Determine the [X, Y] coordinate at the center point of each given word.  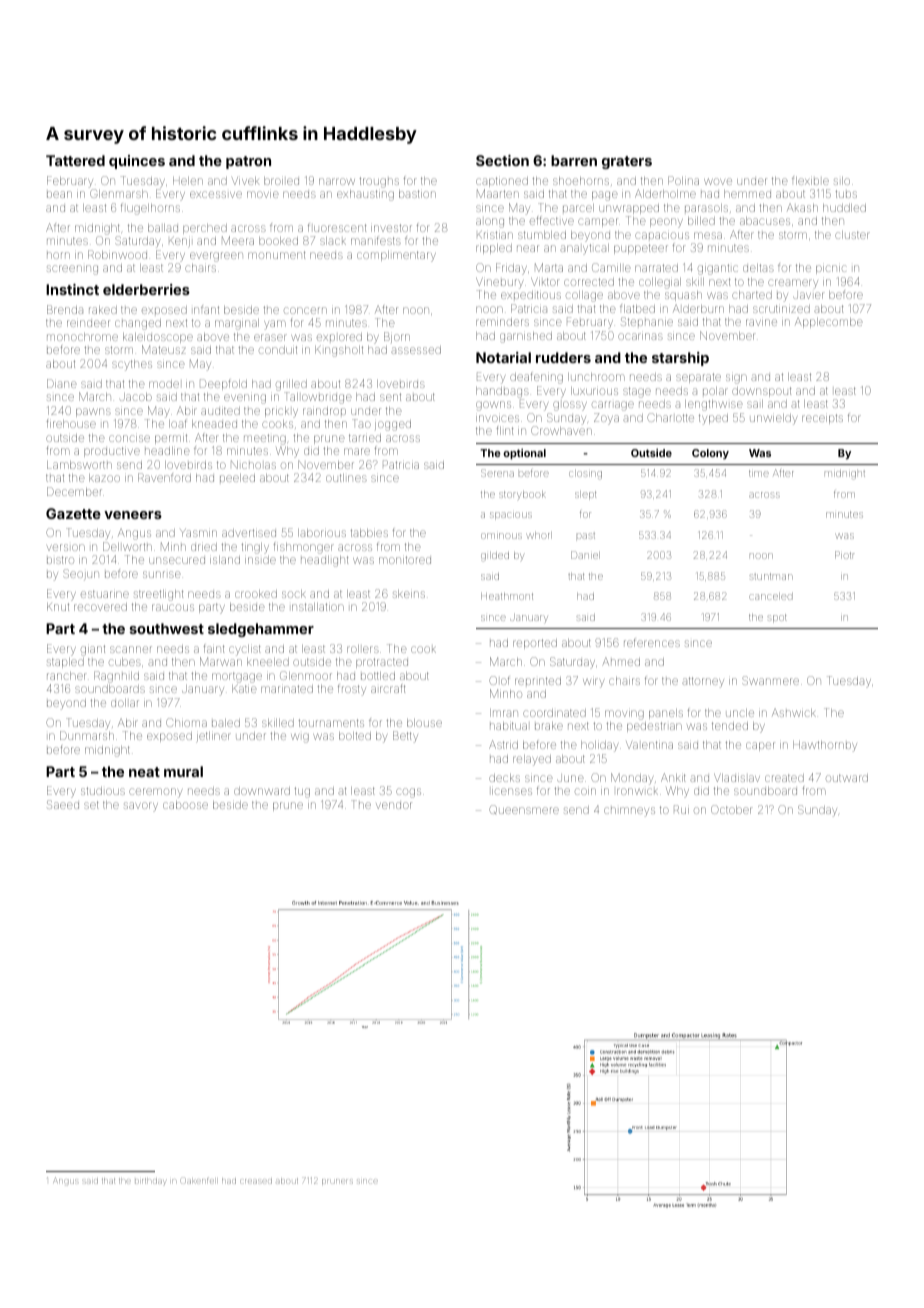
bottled [378, 676]
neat [144, 772]
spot [776, 618]
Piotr [844, 555]
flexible [810, 180]
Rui [681, 809]
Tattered [75, 160]
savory [141, 807]
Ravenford [164, 477]
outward [847, 778]
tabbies [369, 533]
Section [502, 160]
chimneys [629, 812]
